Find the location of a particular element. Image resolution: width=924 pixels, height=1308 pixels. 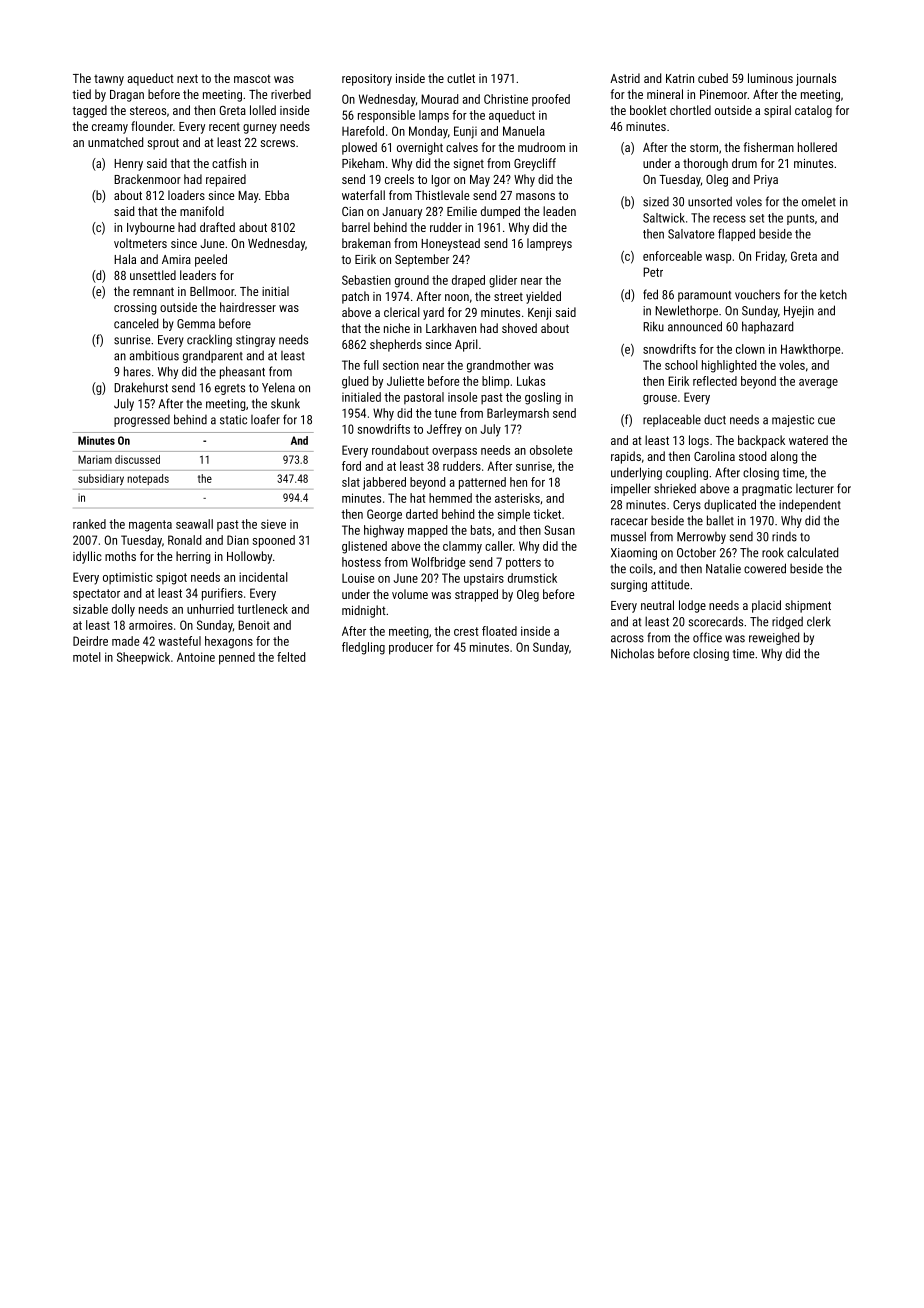

screws is located at coordinates (277, 143).
